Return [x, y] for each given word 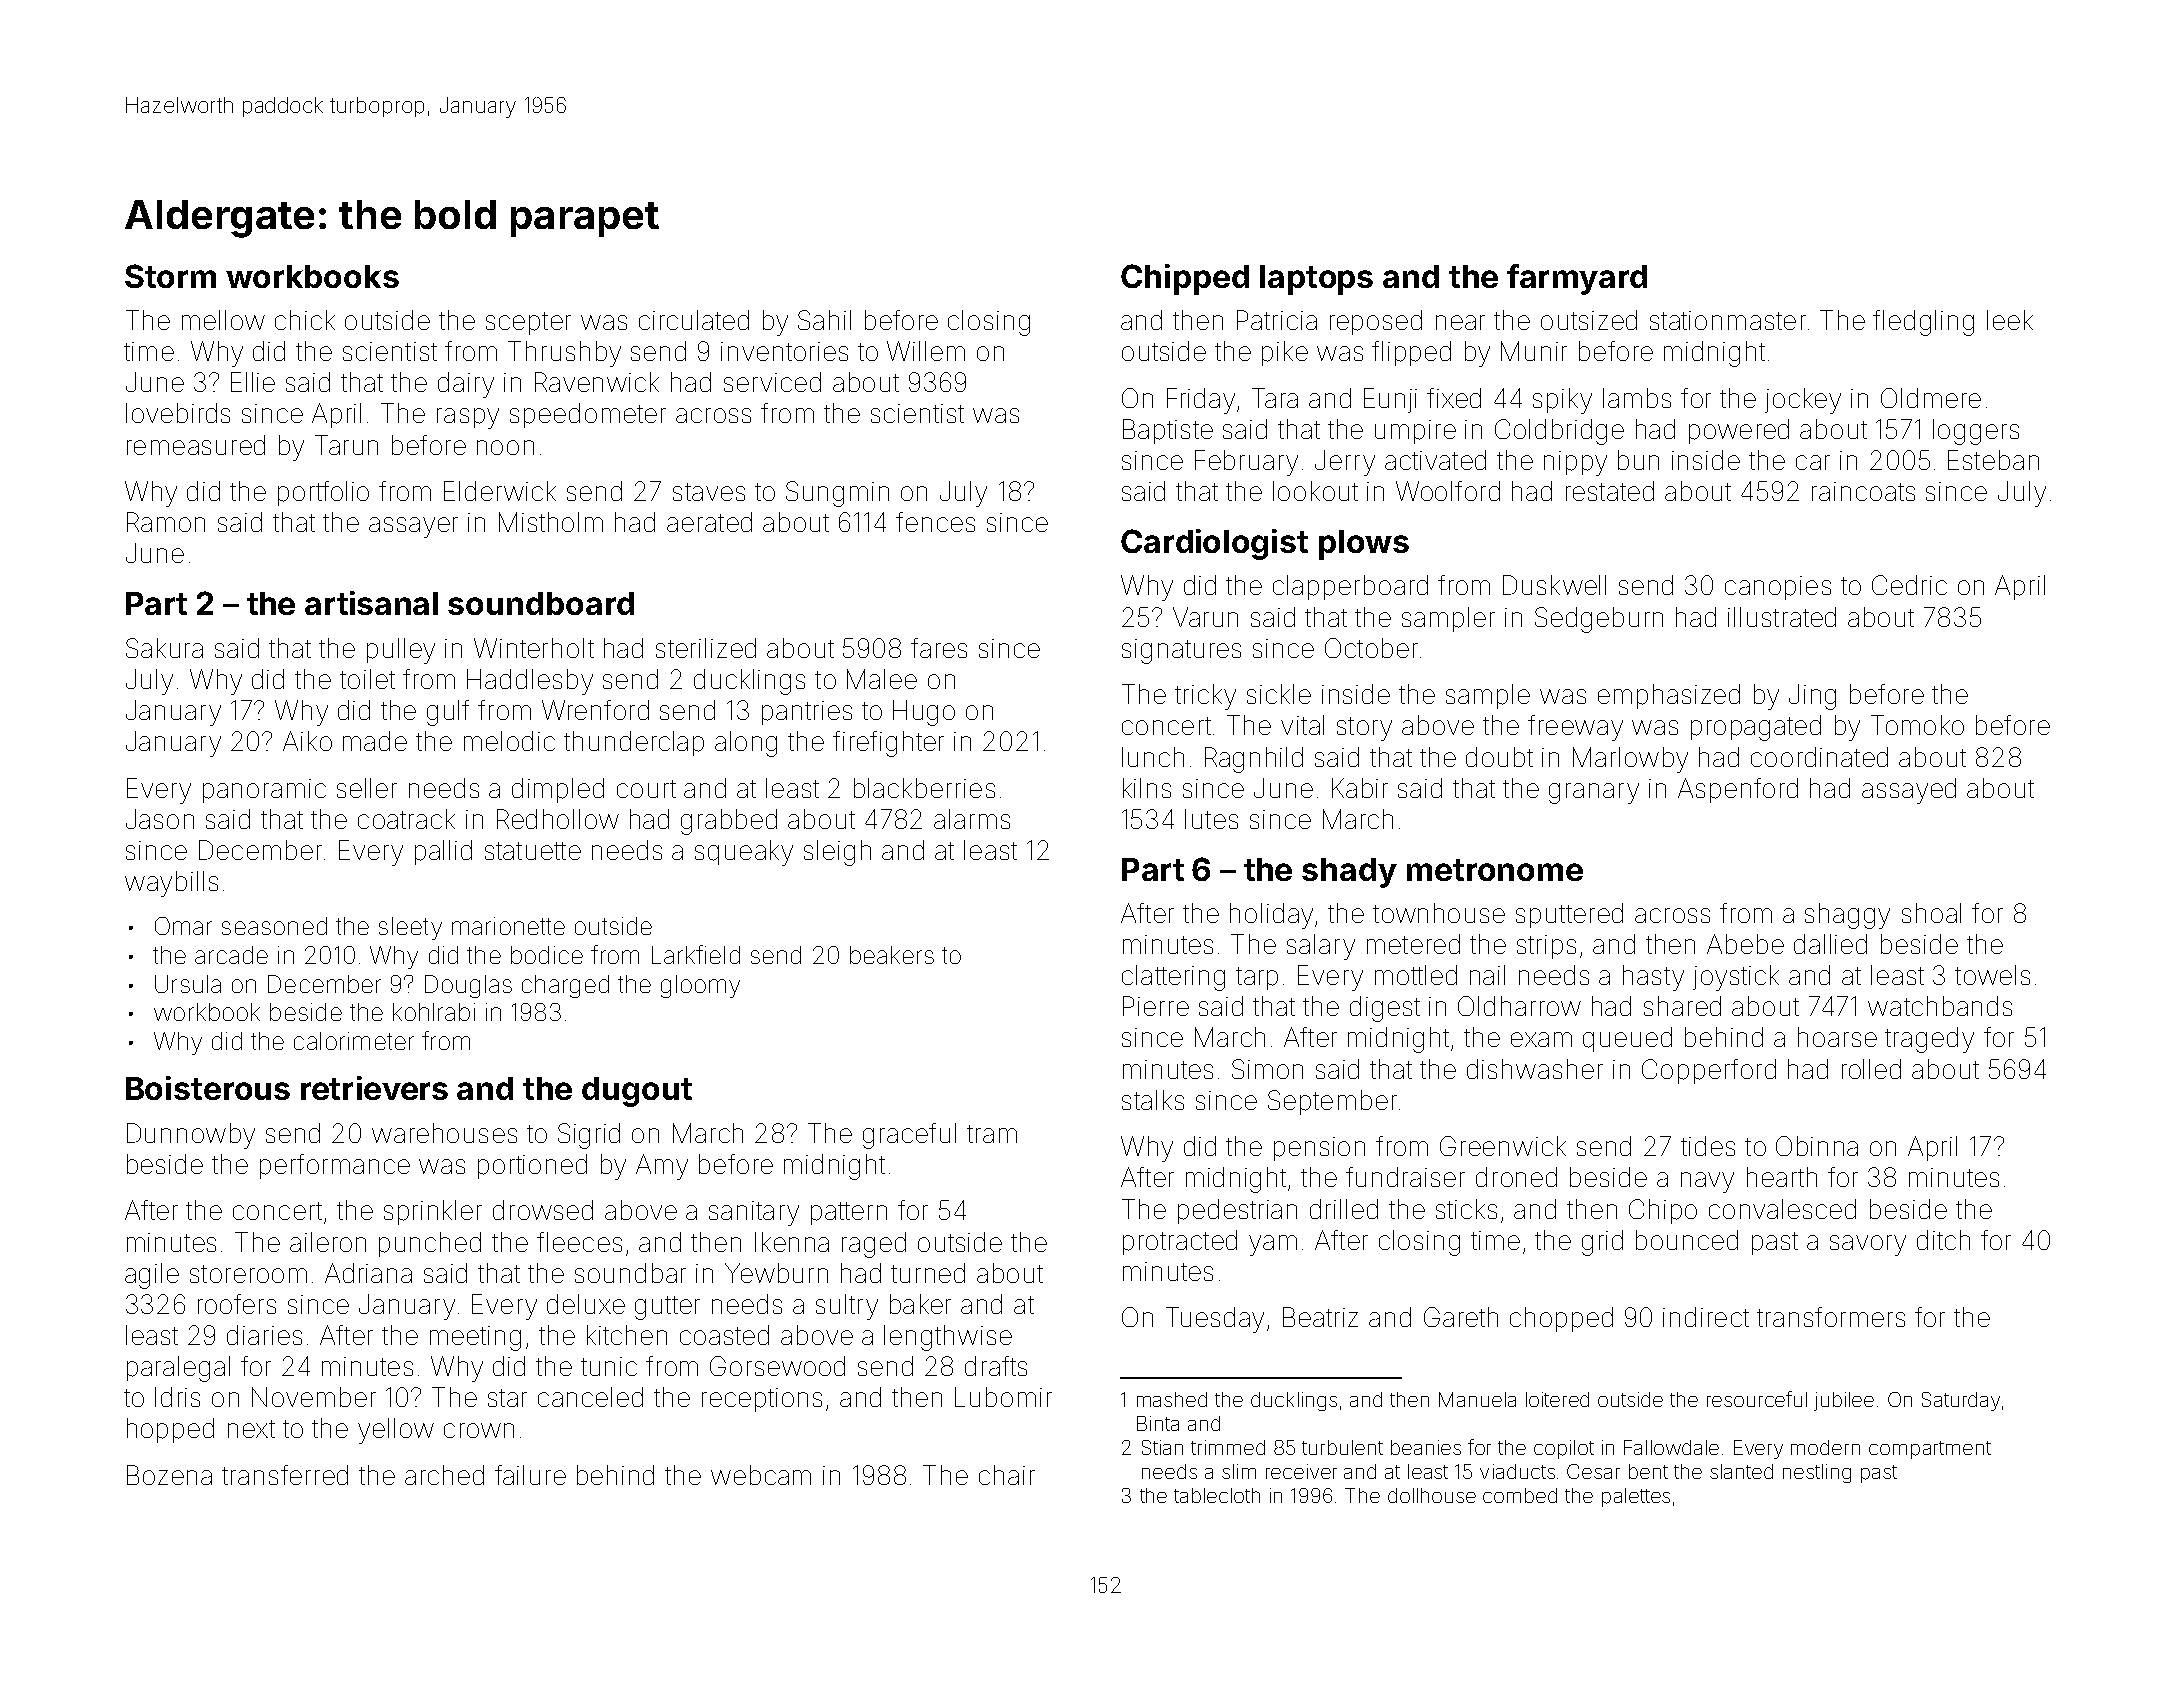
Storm [170, 276]
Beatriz [1320, 1317]
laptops [1316, 280]
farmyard [1577, 279]
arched [444, 1475]
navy [1707, 1182]
